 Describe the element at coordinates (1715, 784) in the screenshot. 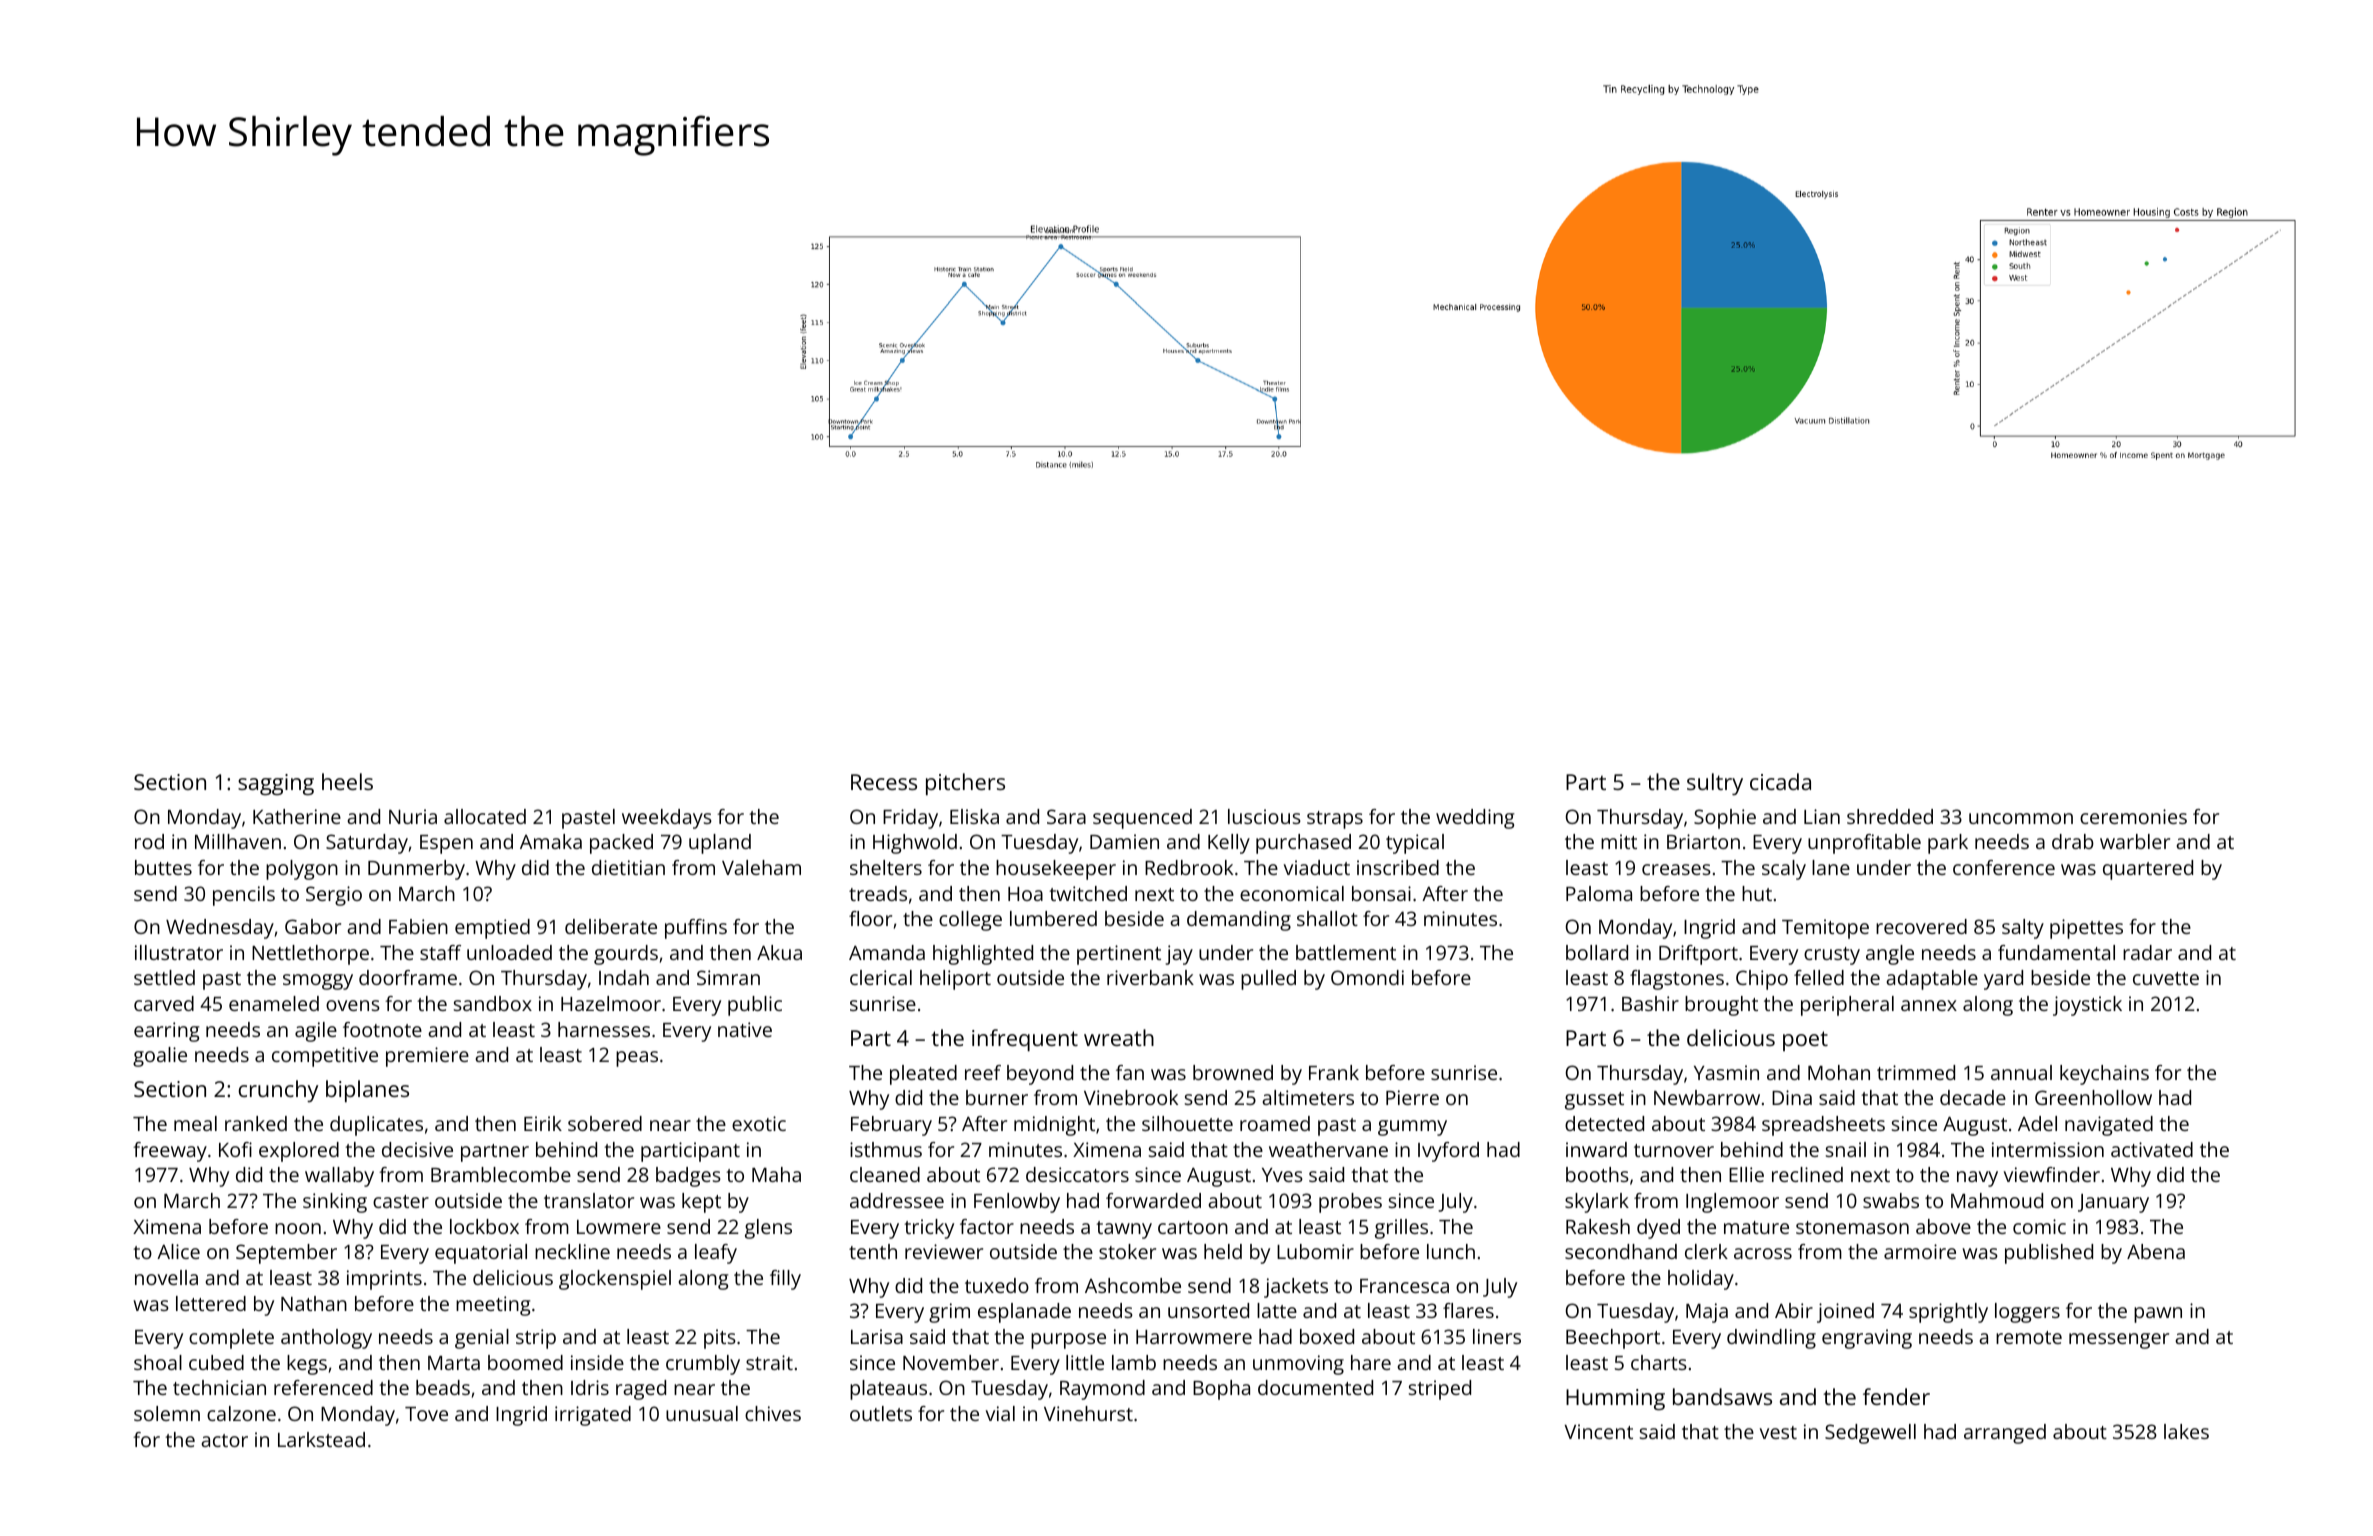

I see `sultry` at that location.
